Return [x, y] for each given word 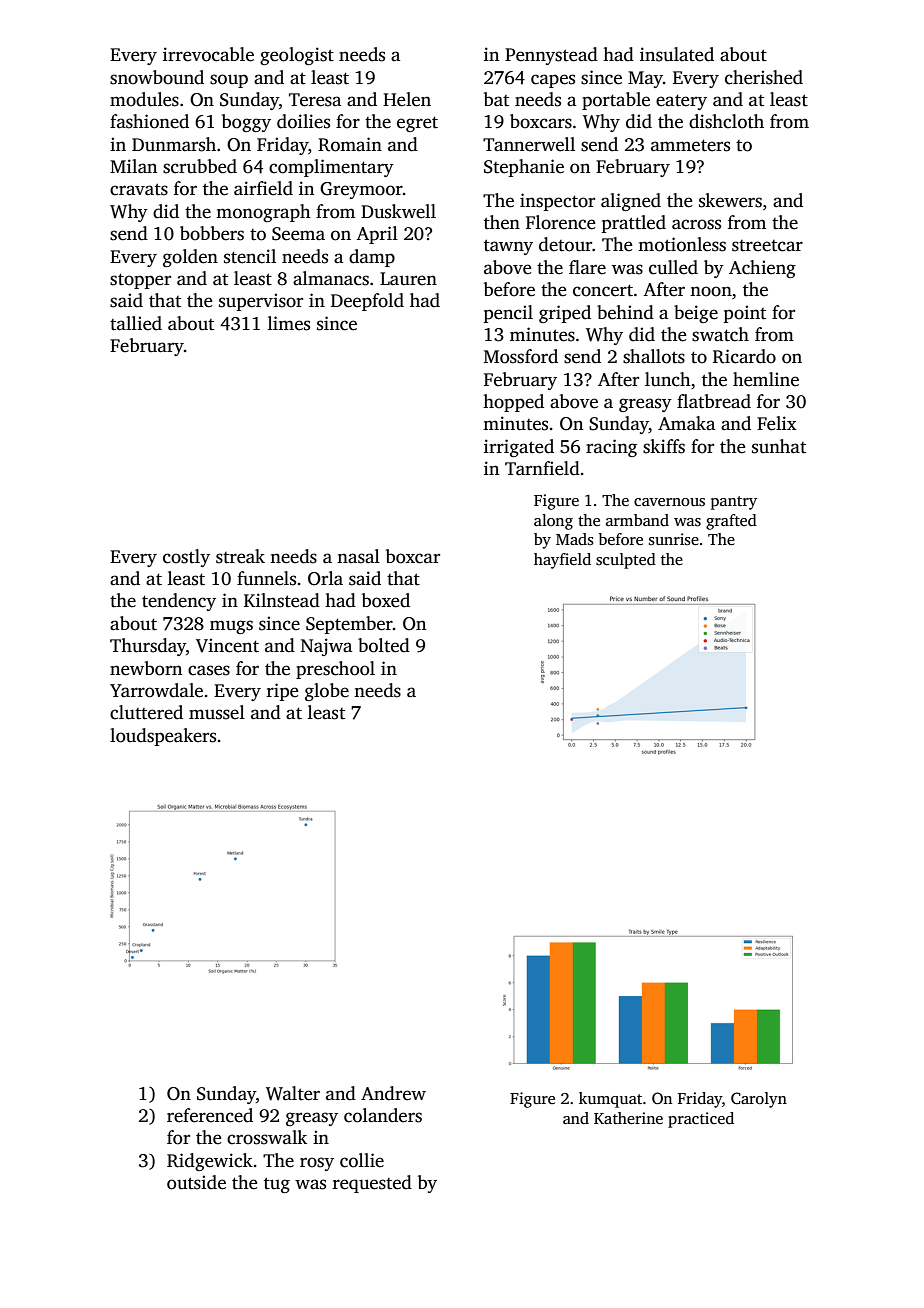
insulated [677, 54]
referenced [210, 1115]
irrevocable [208, 54]
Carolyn [759, 1100]
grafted [731, 522]
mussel [217, 712]
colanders [383, 1115]
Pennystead [551, 56]
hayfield [562, 561]
